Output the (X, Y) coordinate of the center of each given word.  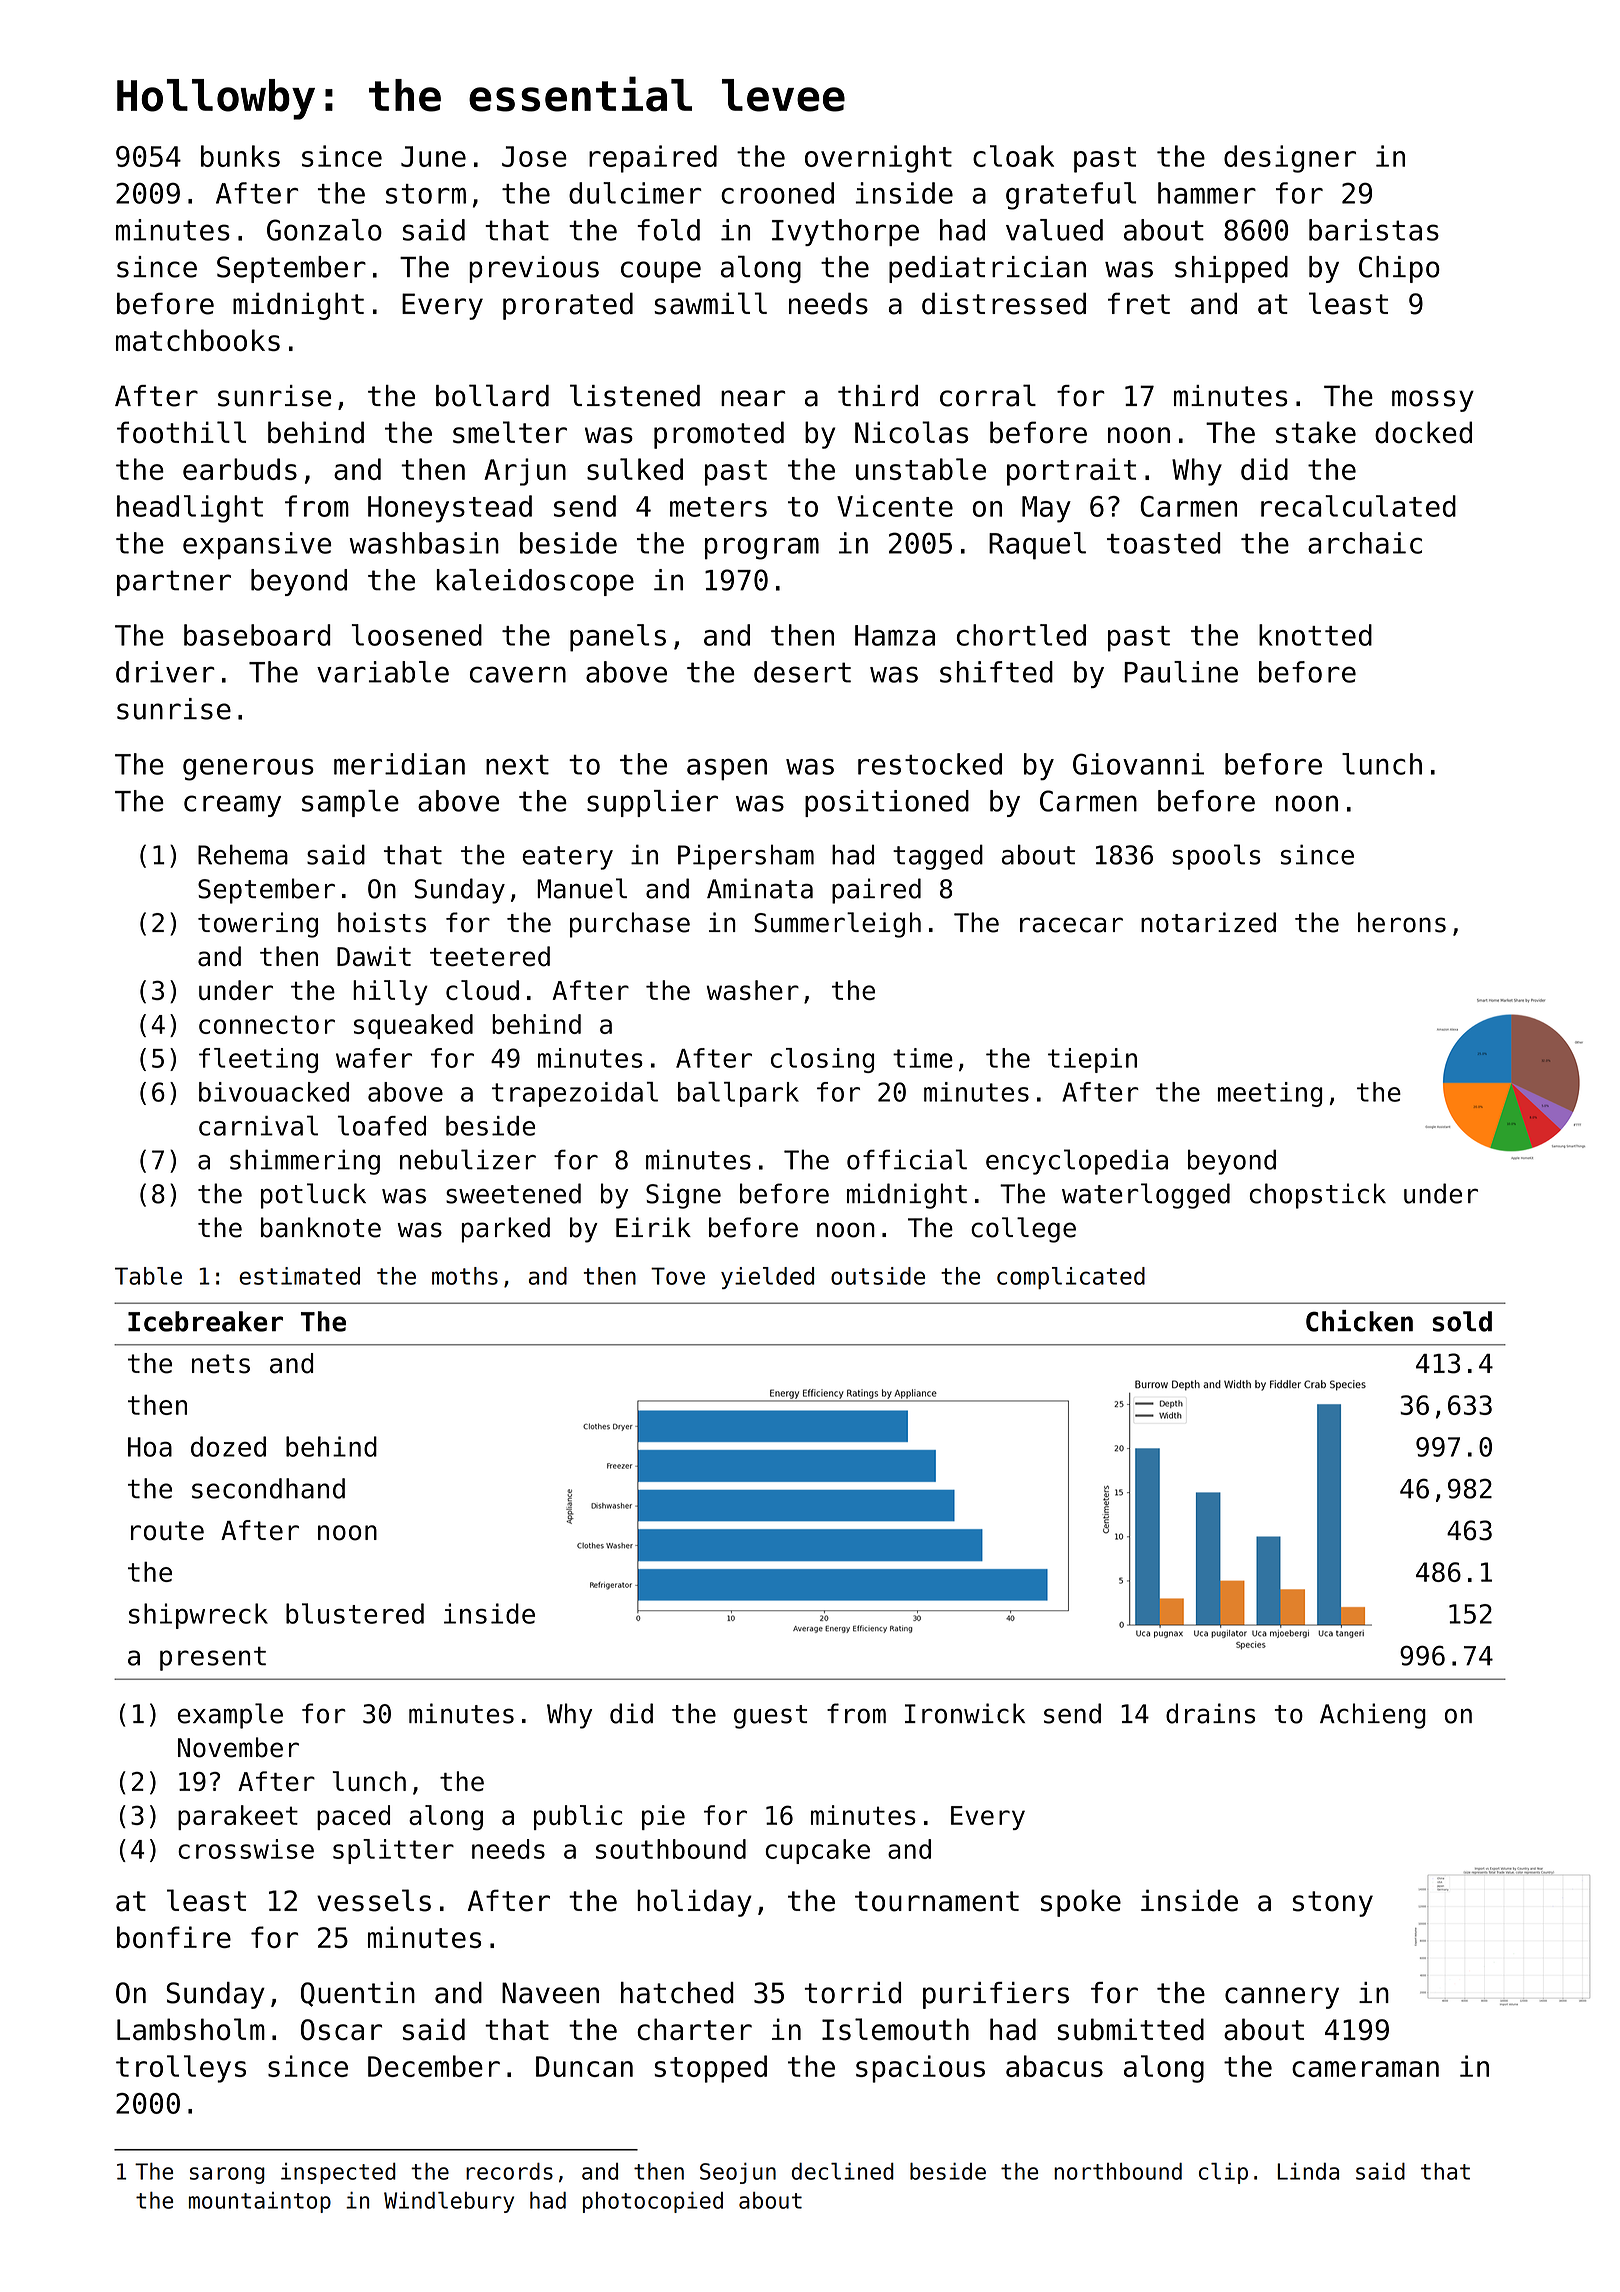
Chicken (1359, 1321)
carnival (258, 1125)
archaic (1365, 543)
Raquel (1037, 546)
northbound (1118, 2171)
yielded (767, 1278)
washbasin (424, 543)
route (167, 1531)
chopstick (1318, 1196)
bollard (492, 395)
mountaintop (260, 2202)
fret (1139, 303)
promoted (719, 435)
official (907, 1159)
